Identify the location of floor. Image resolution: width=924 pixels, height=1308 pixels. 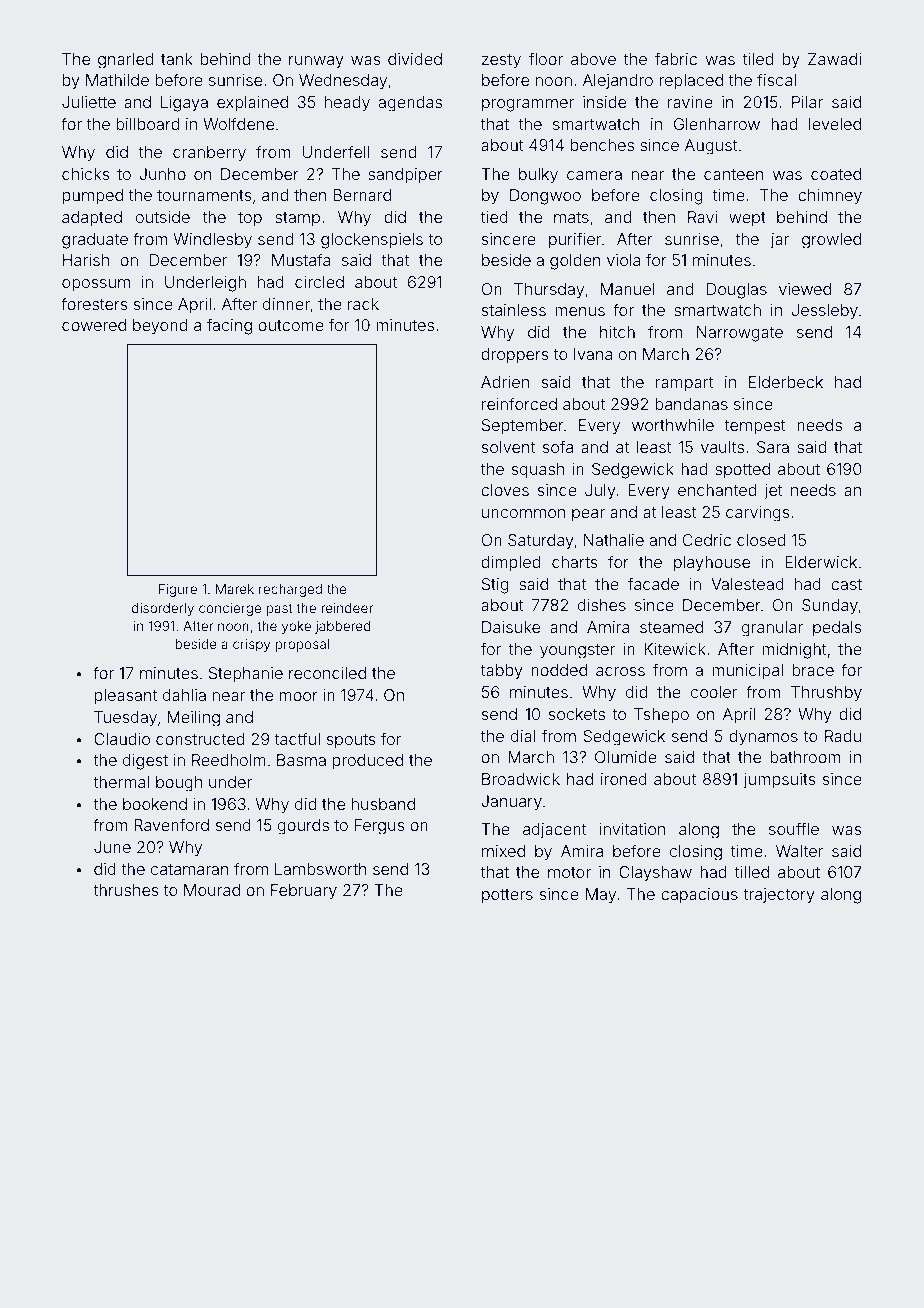
(546, 58).
